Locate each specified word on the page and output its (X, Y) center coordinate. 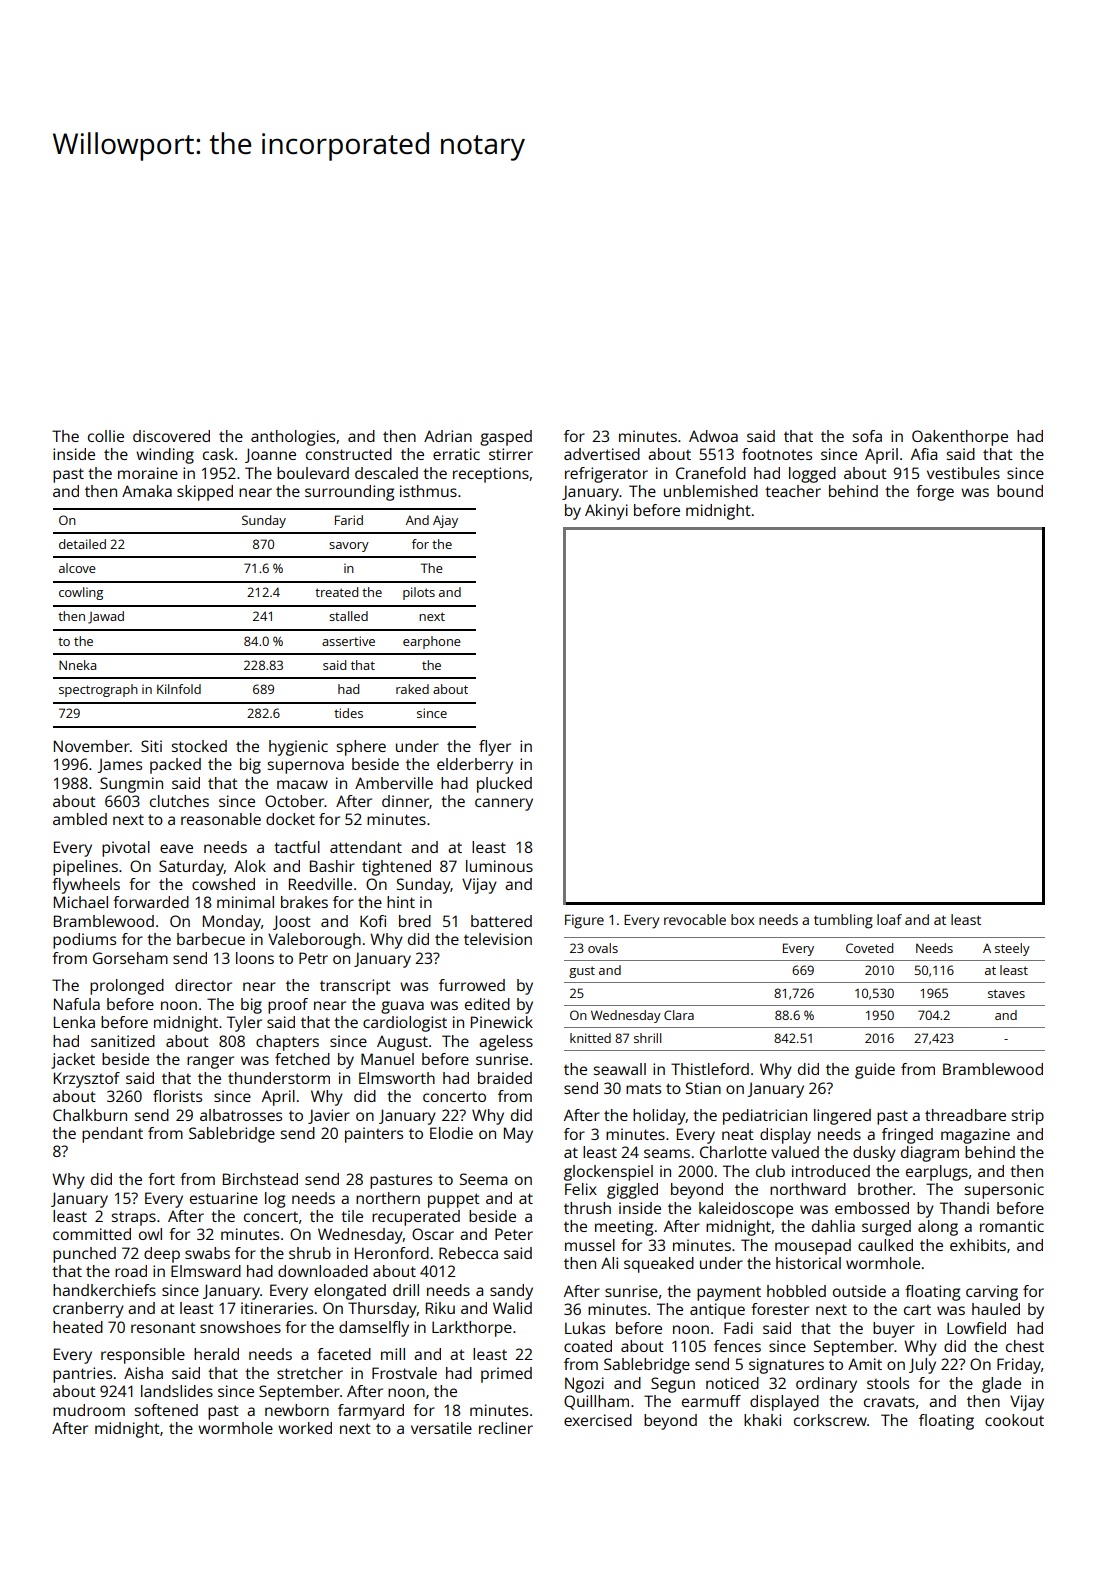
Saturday (191, 868)
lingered (842, 1117)
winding (165, 456)
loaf (889, 919)
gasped (506, 438)
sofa (867, 436)
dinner (405, 801)
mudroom (89, 1410)
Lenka (74, 1022)
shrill (647, 1038)
